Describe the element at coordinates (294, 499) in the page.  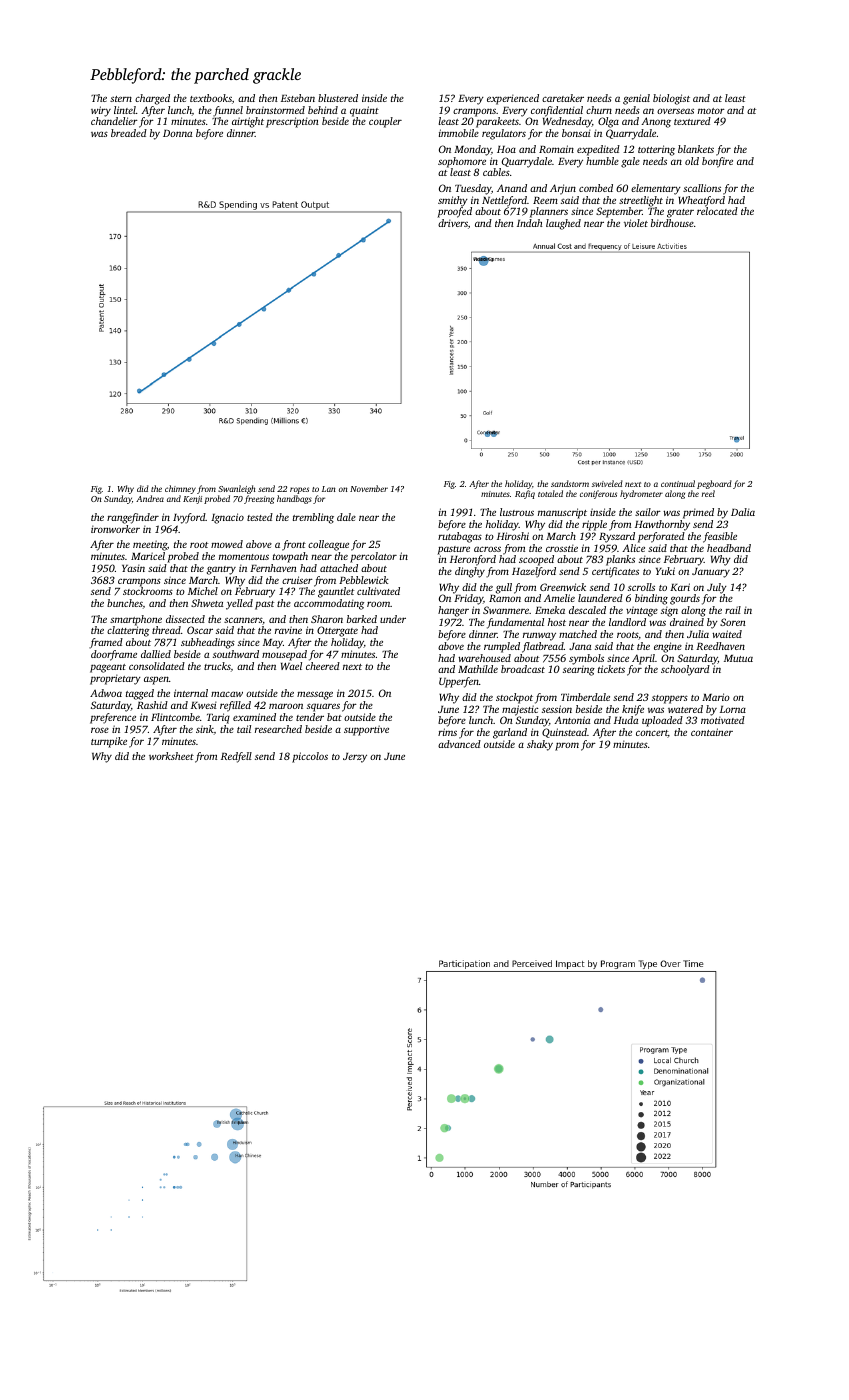
I see `handbags` at that location.
